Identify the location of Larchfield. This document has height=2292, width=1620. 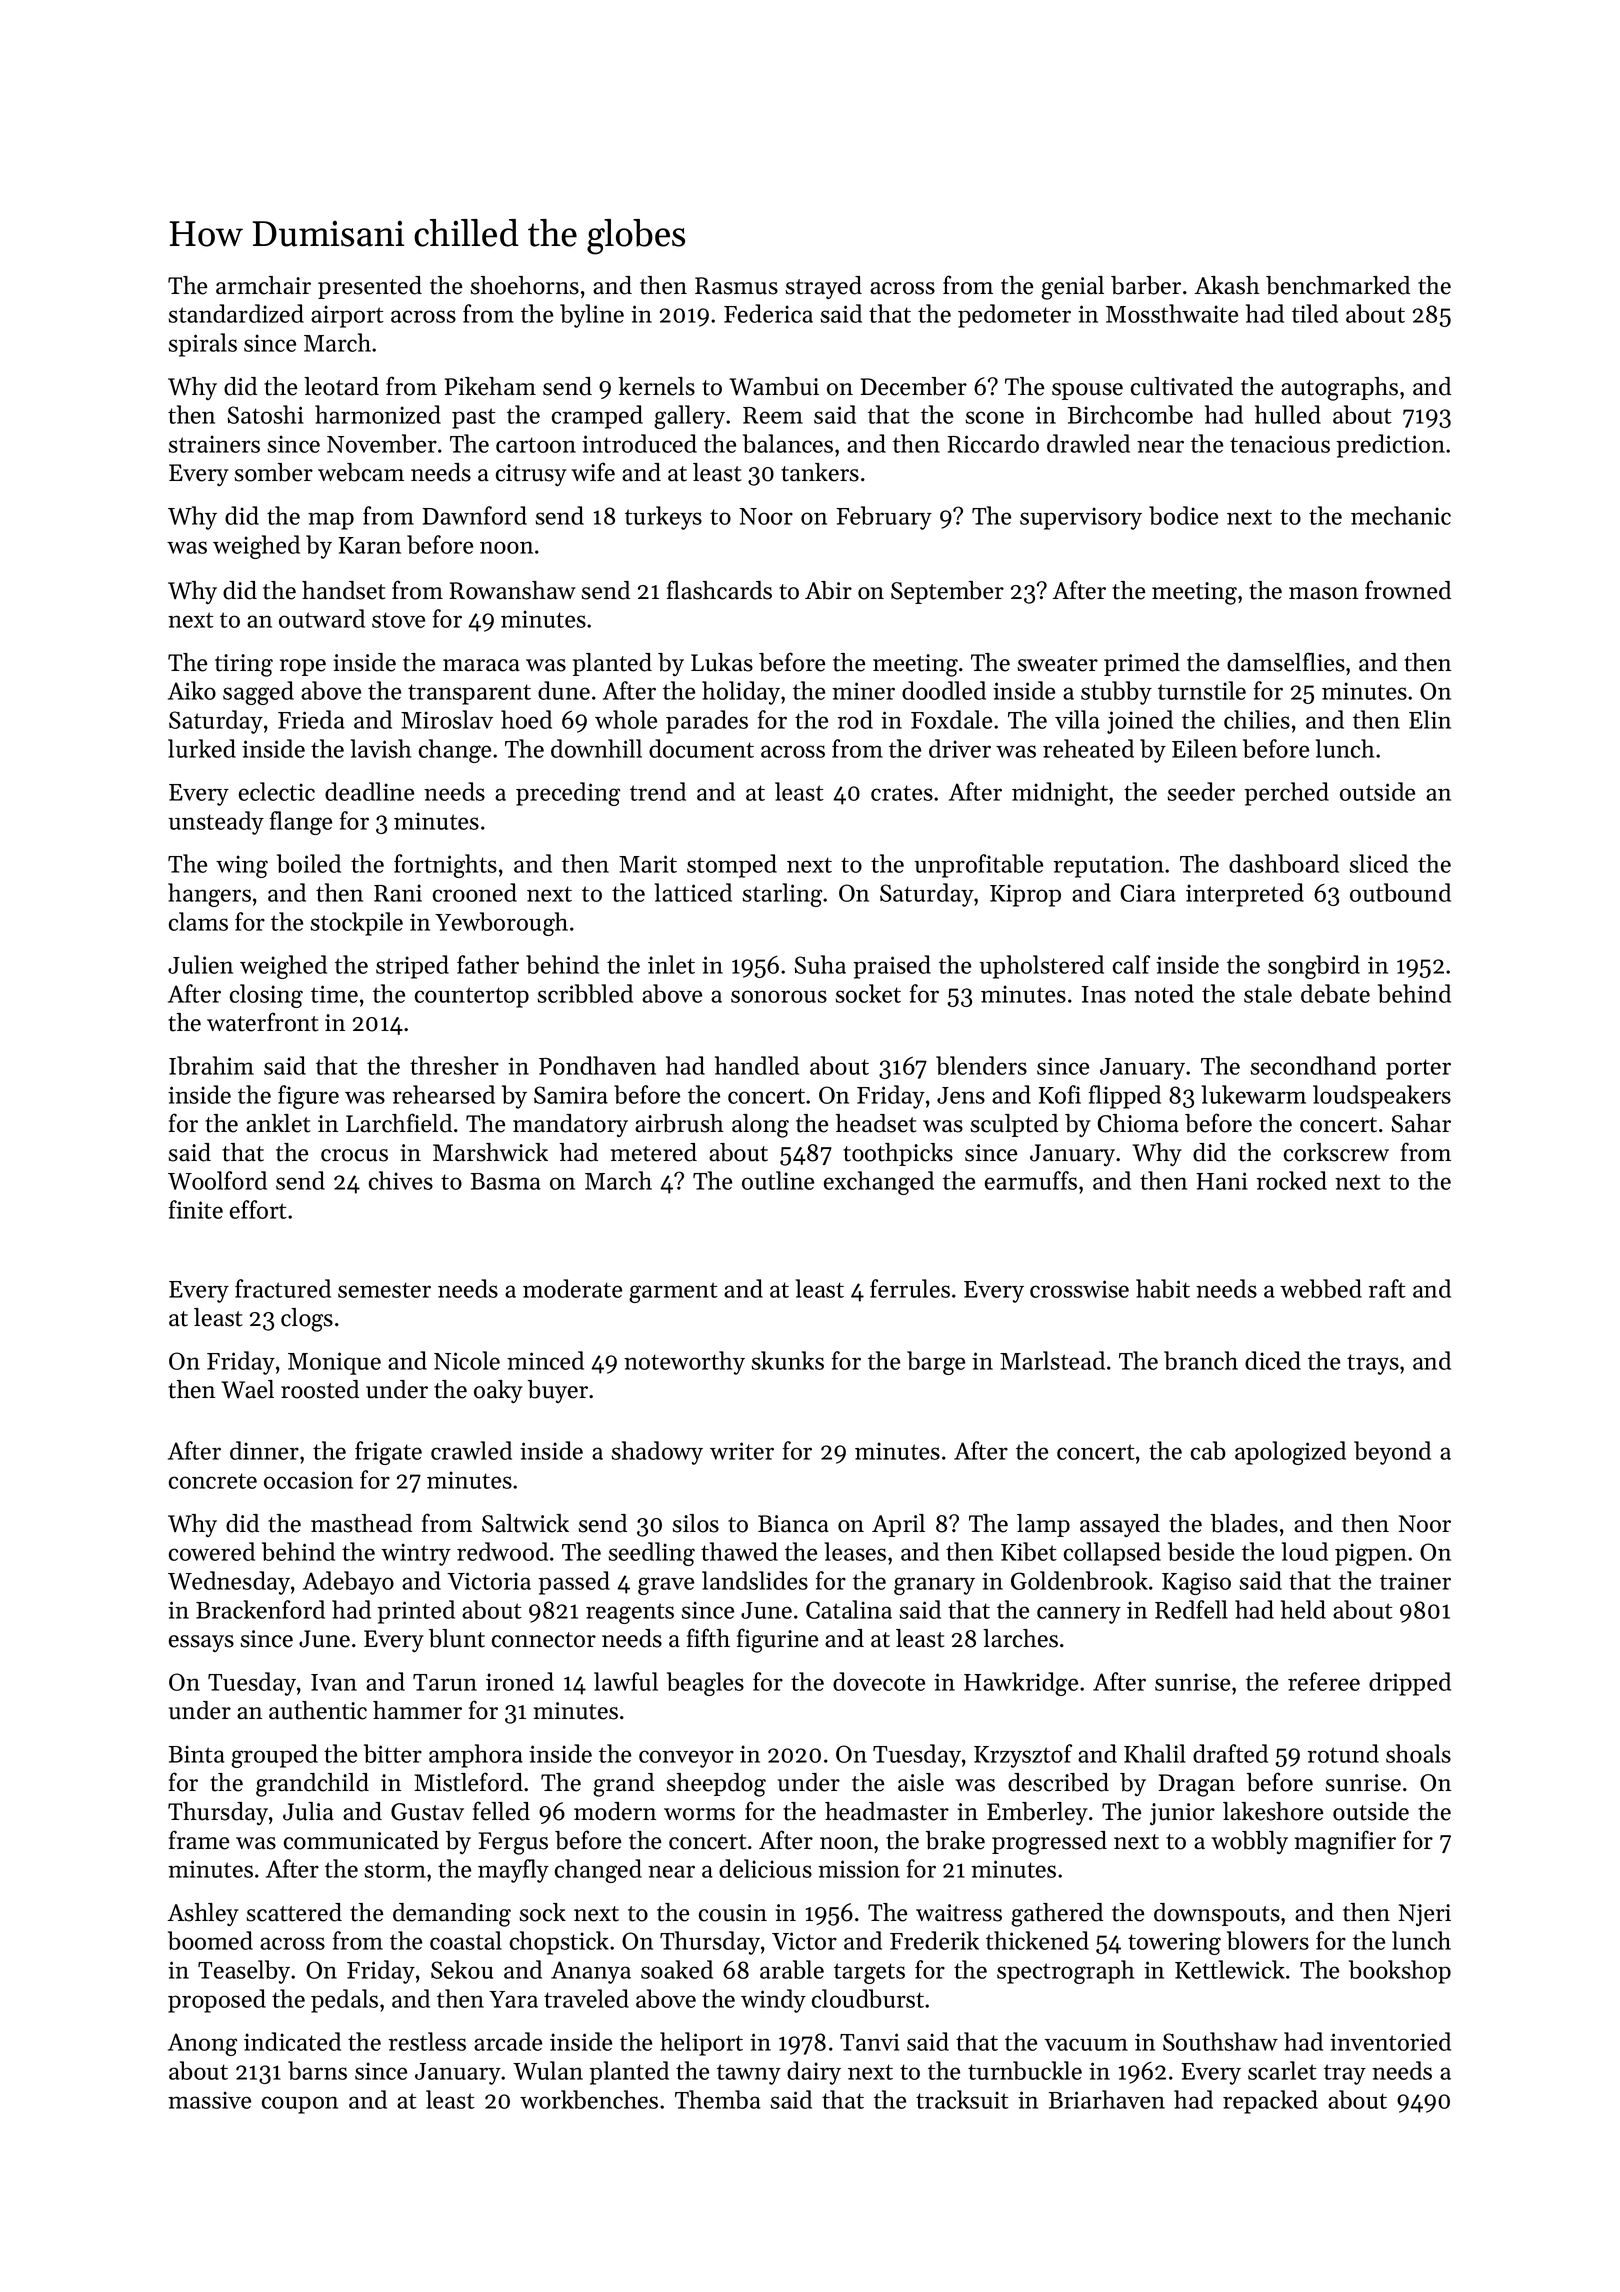
(399, 1123).
